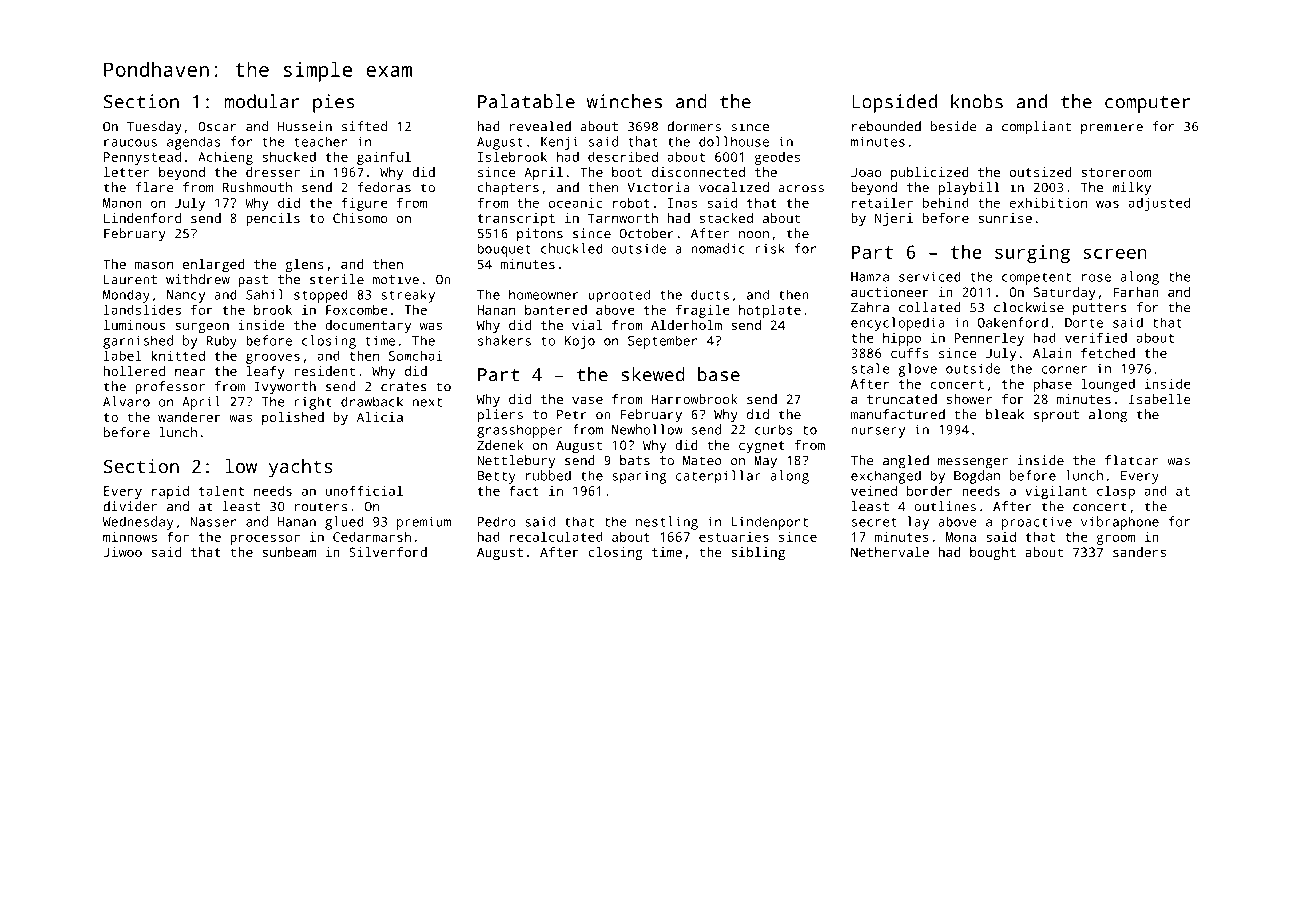 This image has width=1308, height=924. What do you see at coordinates (130, 143) in the image?
I see `raucous` at bounding box center [130, 143].
